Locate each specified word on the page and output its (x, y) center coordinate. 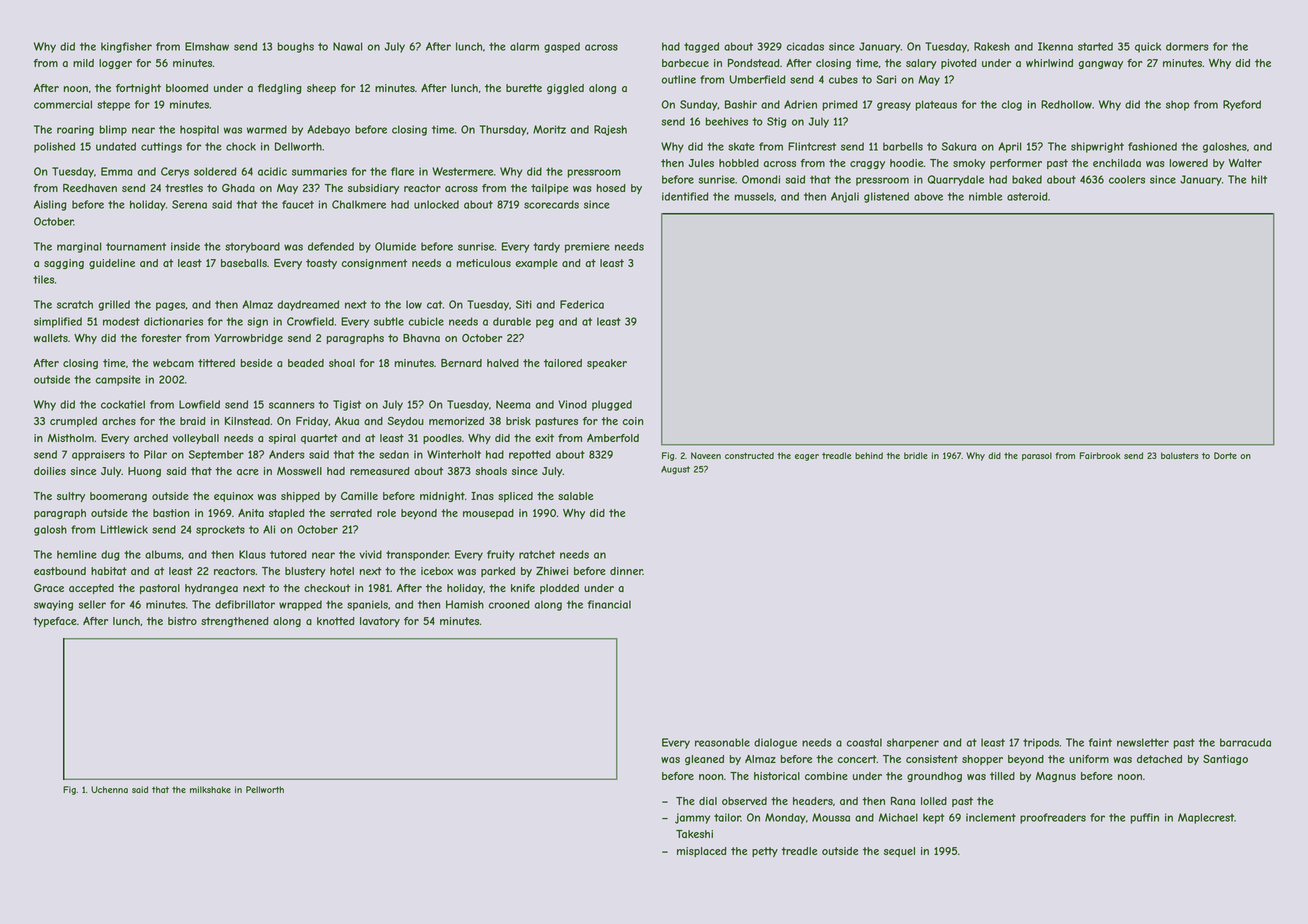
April (1010, 147)
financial (609, 604)
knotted (336, 621)
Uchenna (109, 789)
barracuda (1245, 742)
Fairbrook (1100, 455)
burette (524, 88)
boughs (296, 47)
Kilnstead (247, 421)
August (675, 470)
